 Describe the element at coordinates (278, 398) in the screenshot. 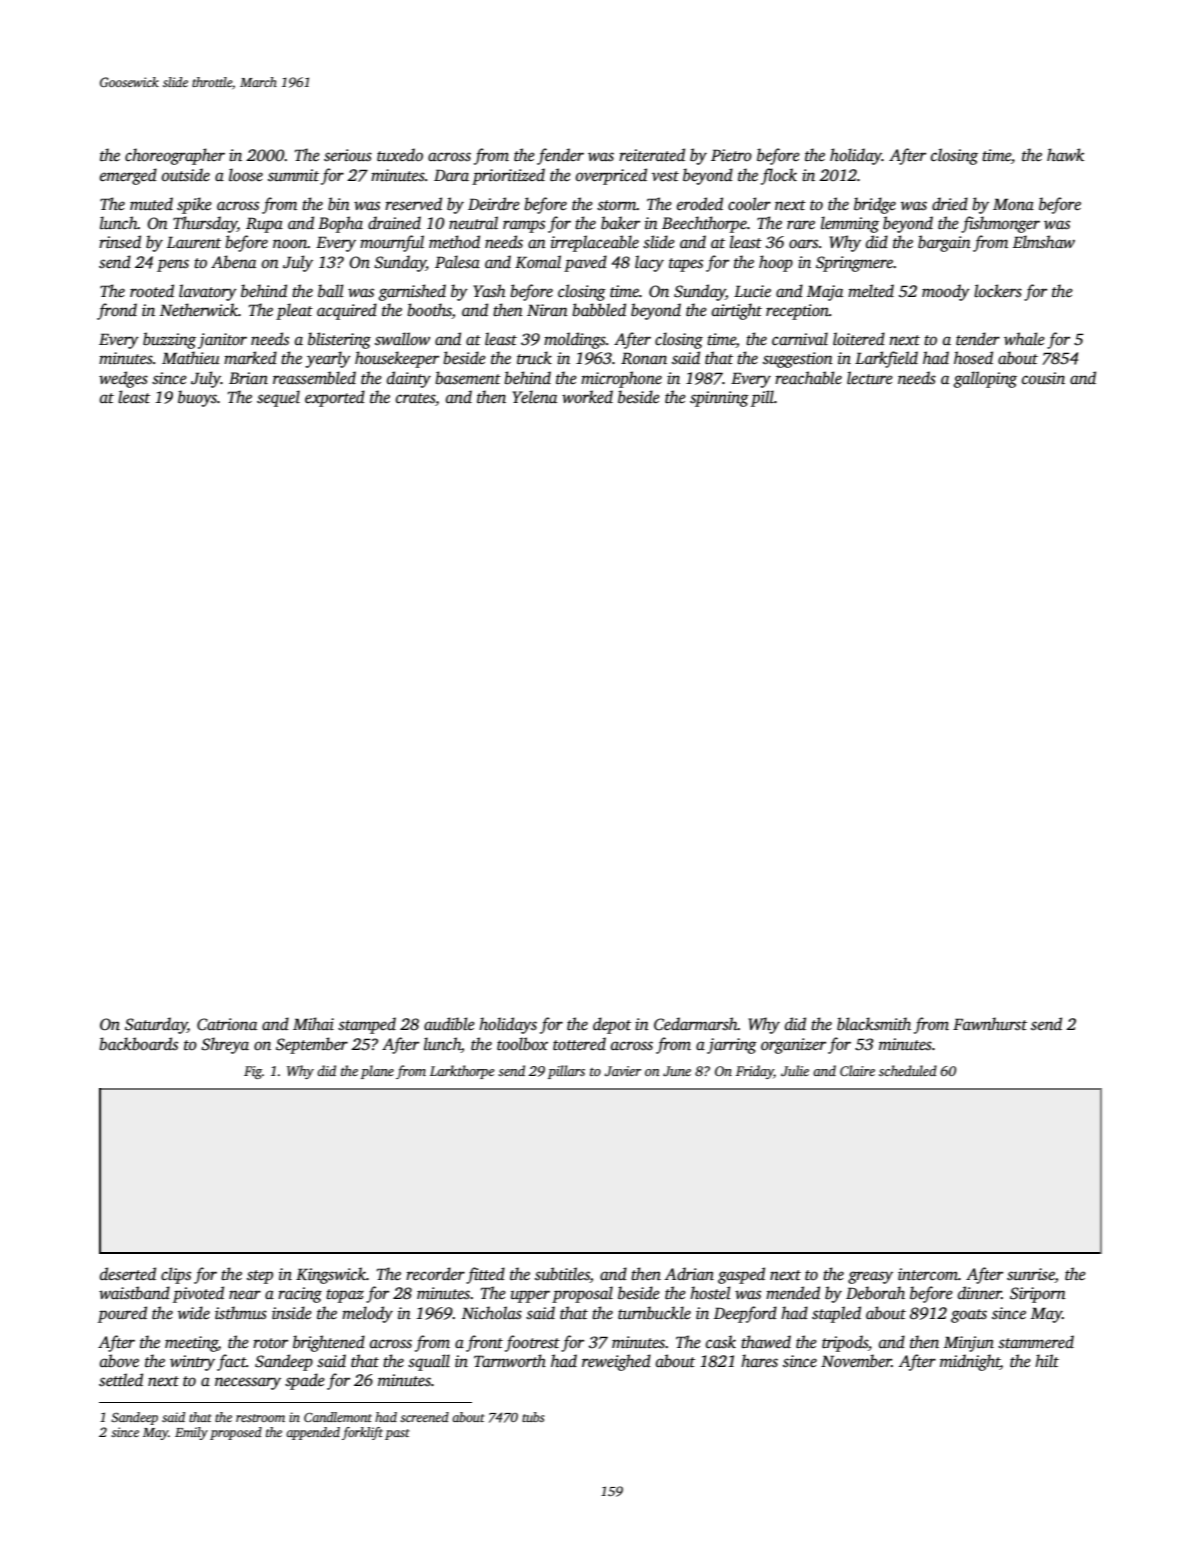

I see `sequel` at that location.
